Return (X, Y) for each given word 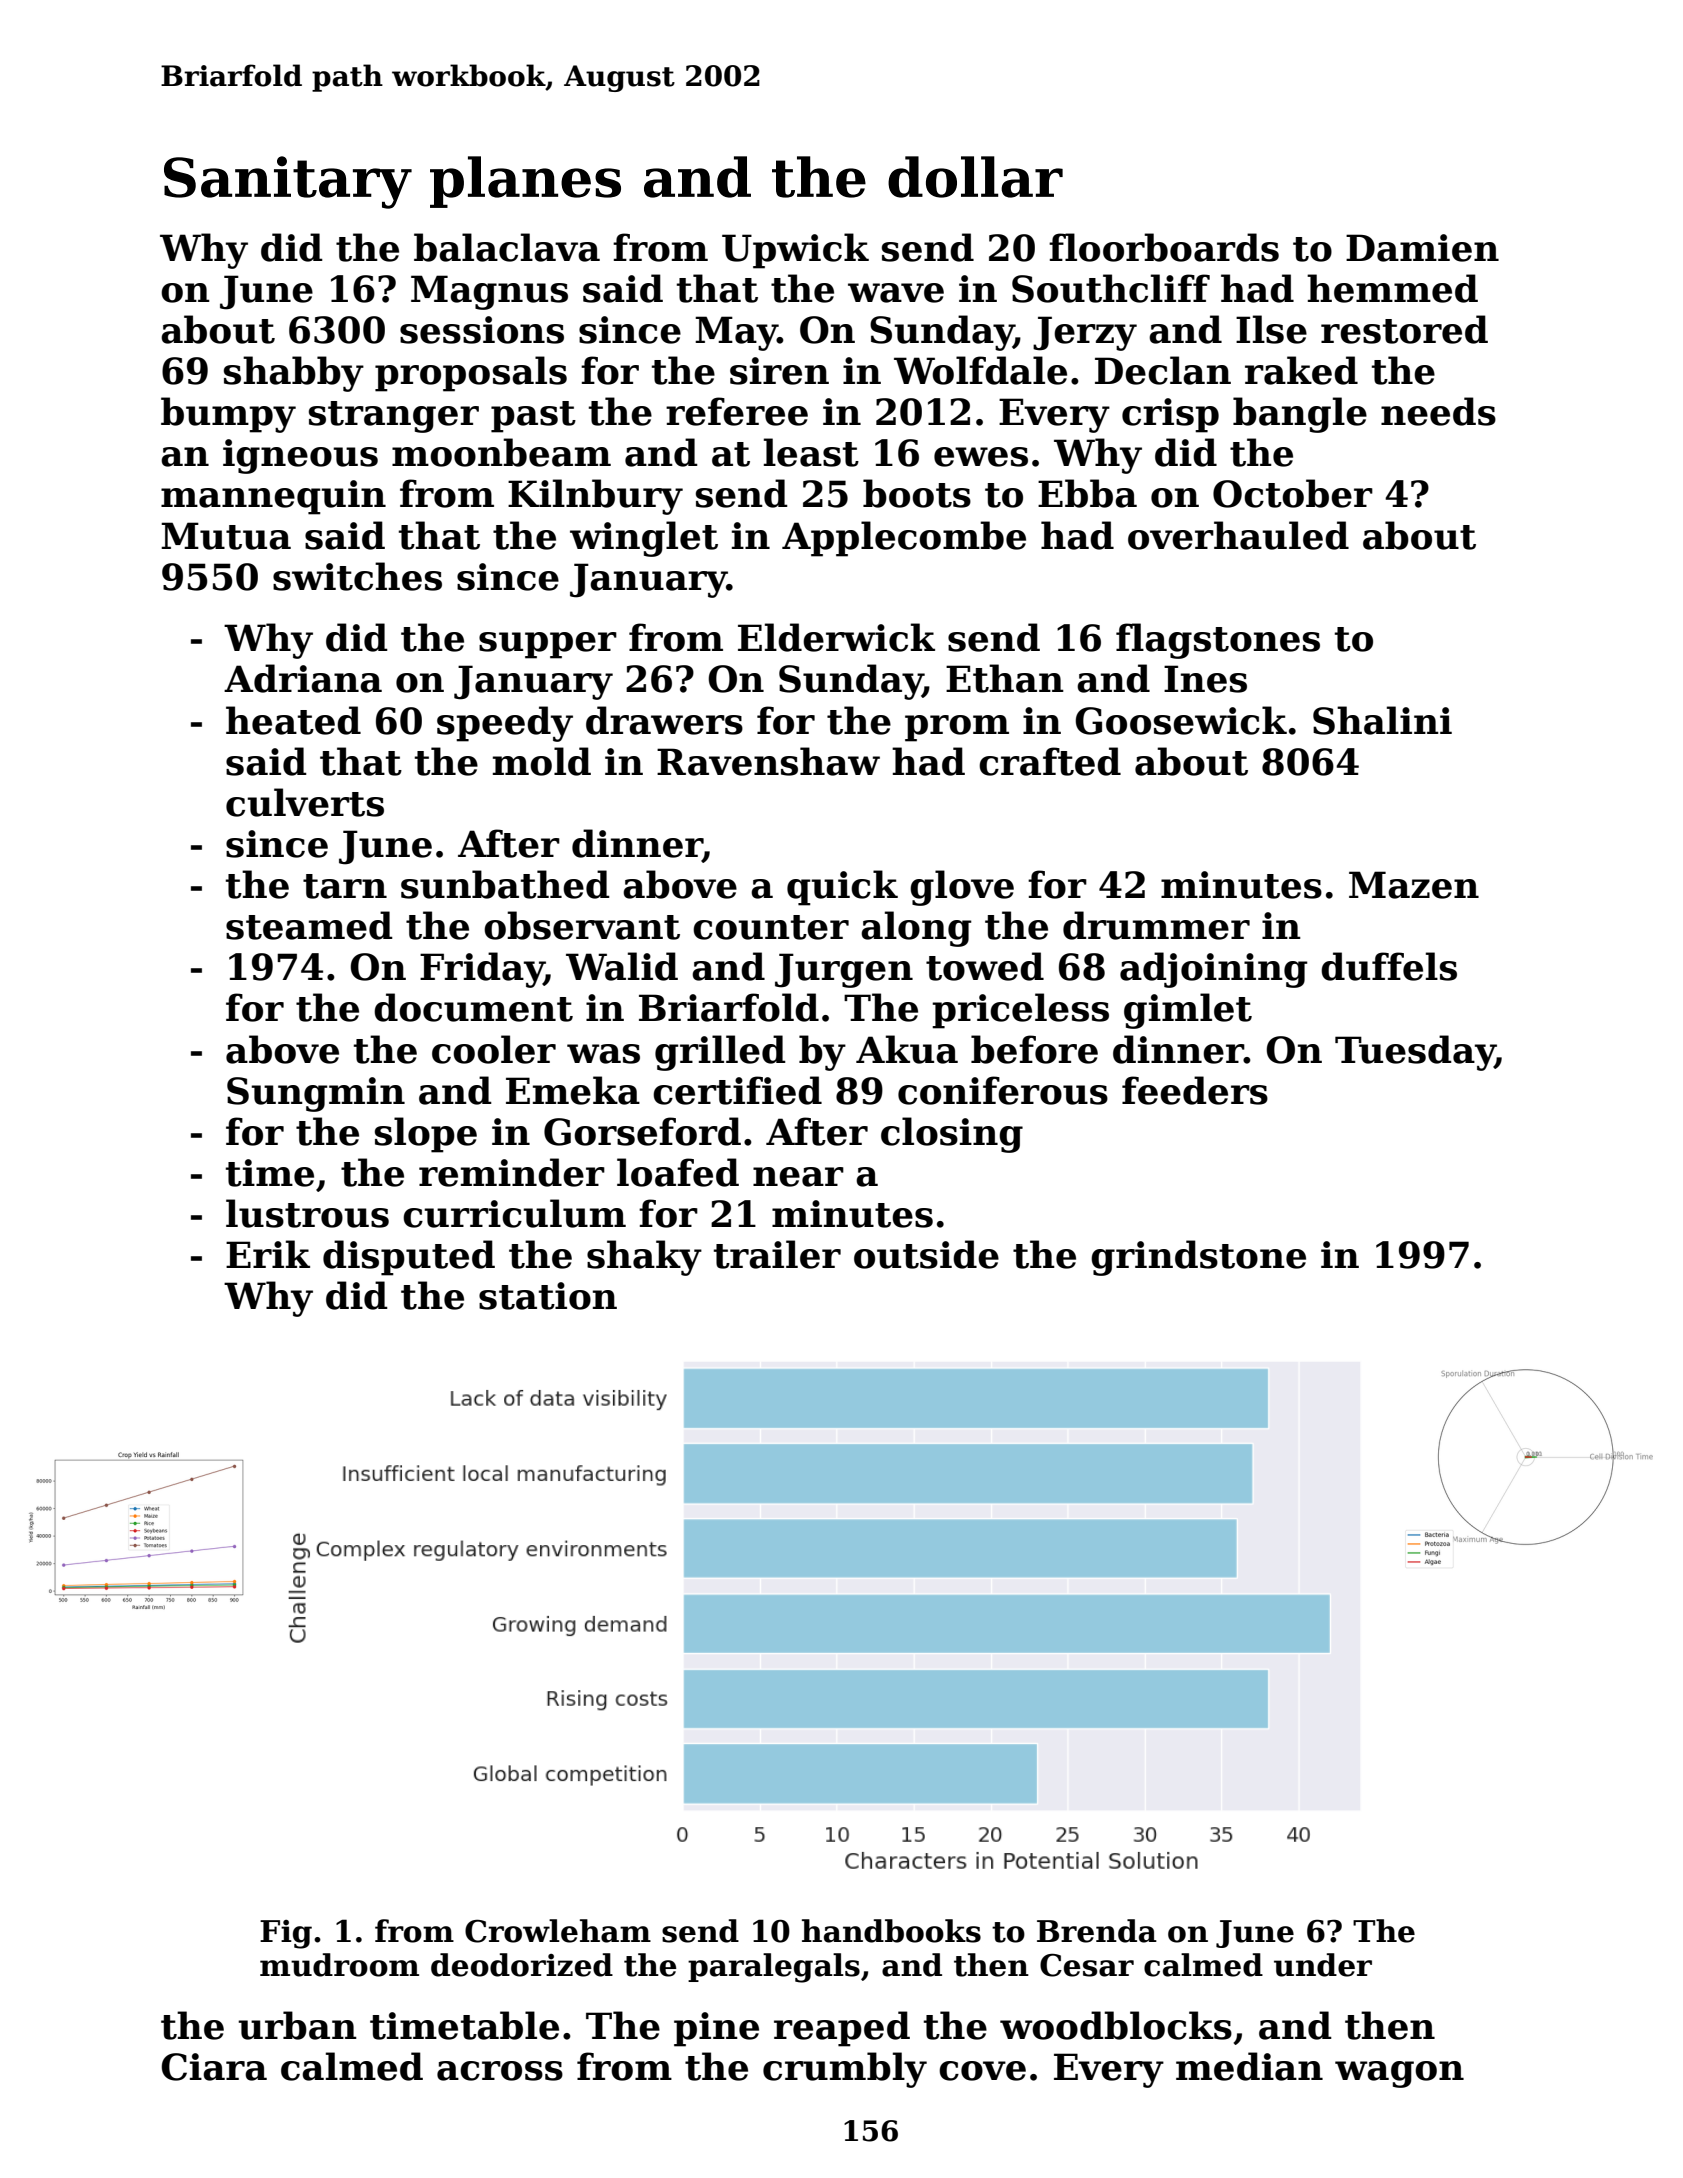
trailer (777, 1254)
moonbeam (501, 452)
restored (1404, 329)
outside (926, 1254)
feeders (1195, 1090)
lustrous (307, 1213)
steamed (309, 925)
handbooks (891, 1931)
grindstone (1198, 1258)
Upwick (795, 251)
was (603, 1054)
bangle (1300, 415)
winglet (644, 539)
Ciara (214, 2067)
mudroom (339, 1965)
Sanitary (288, 182)
